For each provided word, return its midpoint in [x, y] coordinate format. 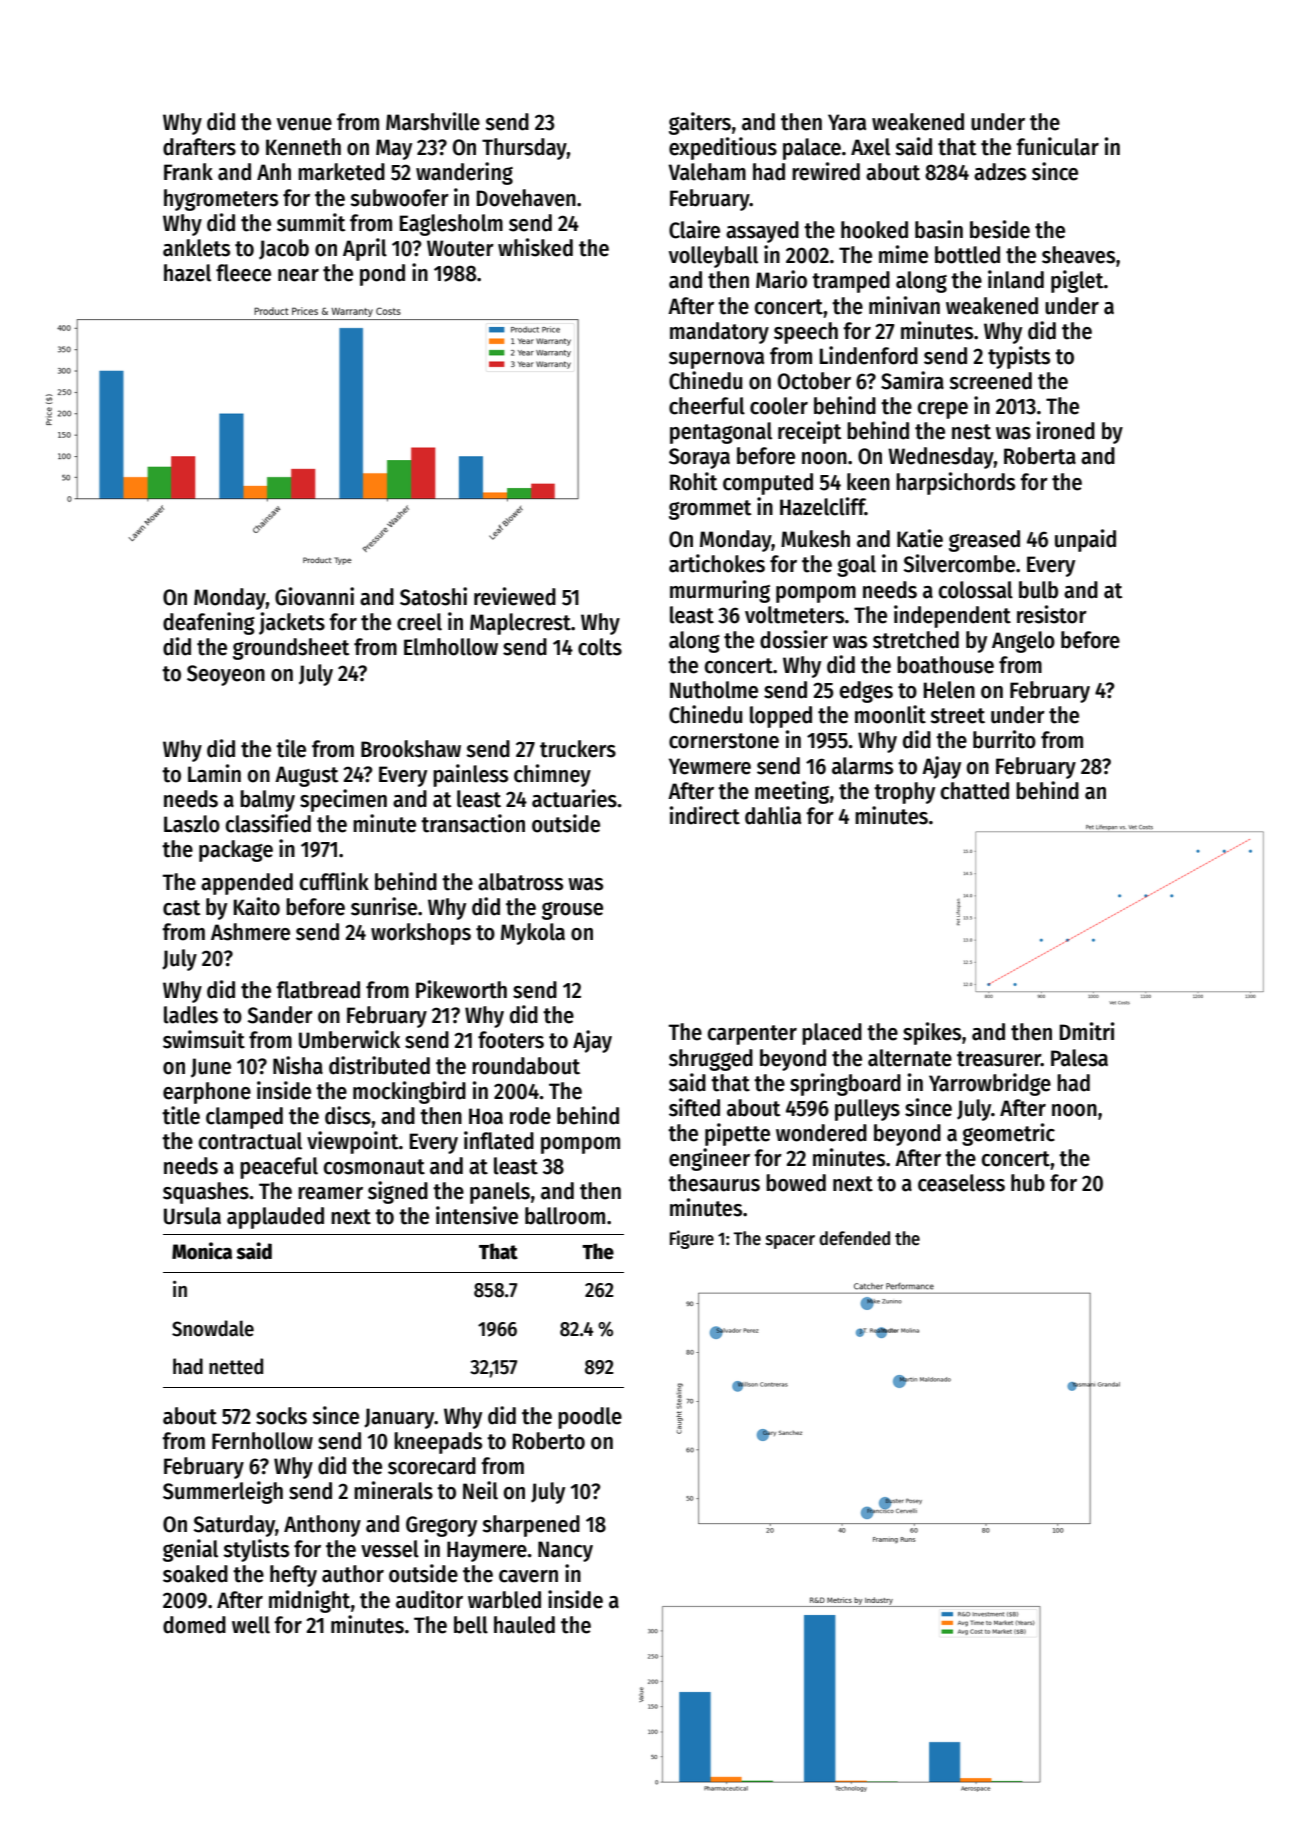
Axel [870, 147]
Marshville [433, 121]
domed [194, 1625]
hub [1028, 1183]
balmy [267, 801]
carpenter [752, 1035]
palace [812, 149]
